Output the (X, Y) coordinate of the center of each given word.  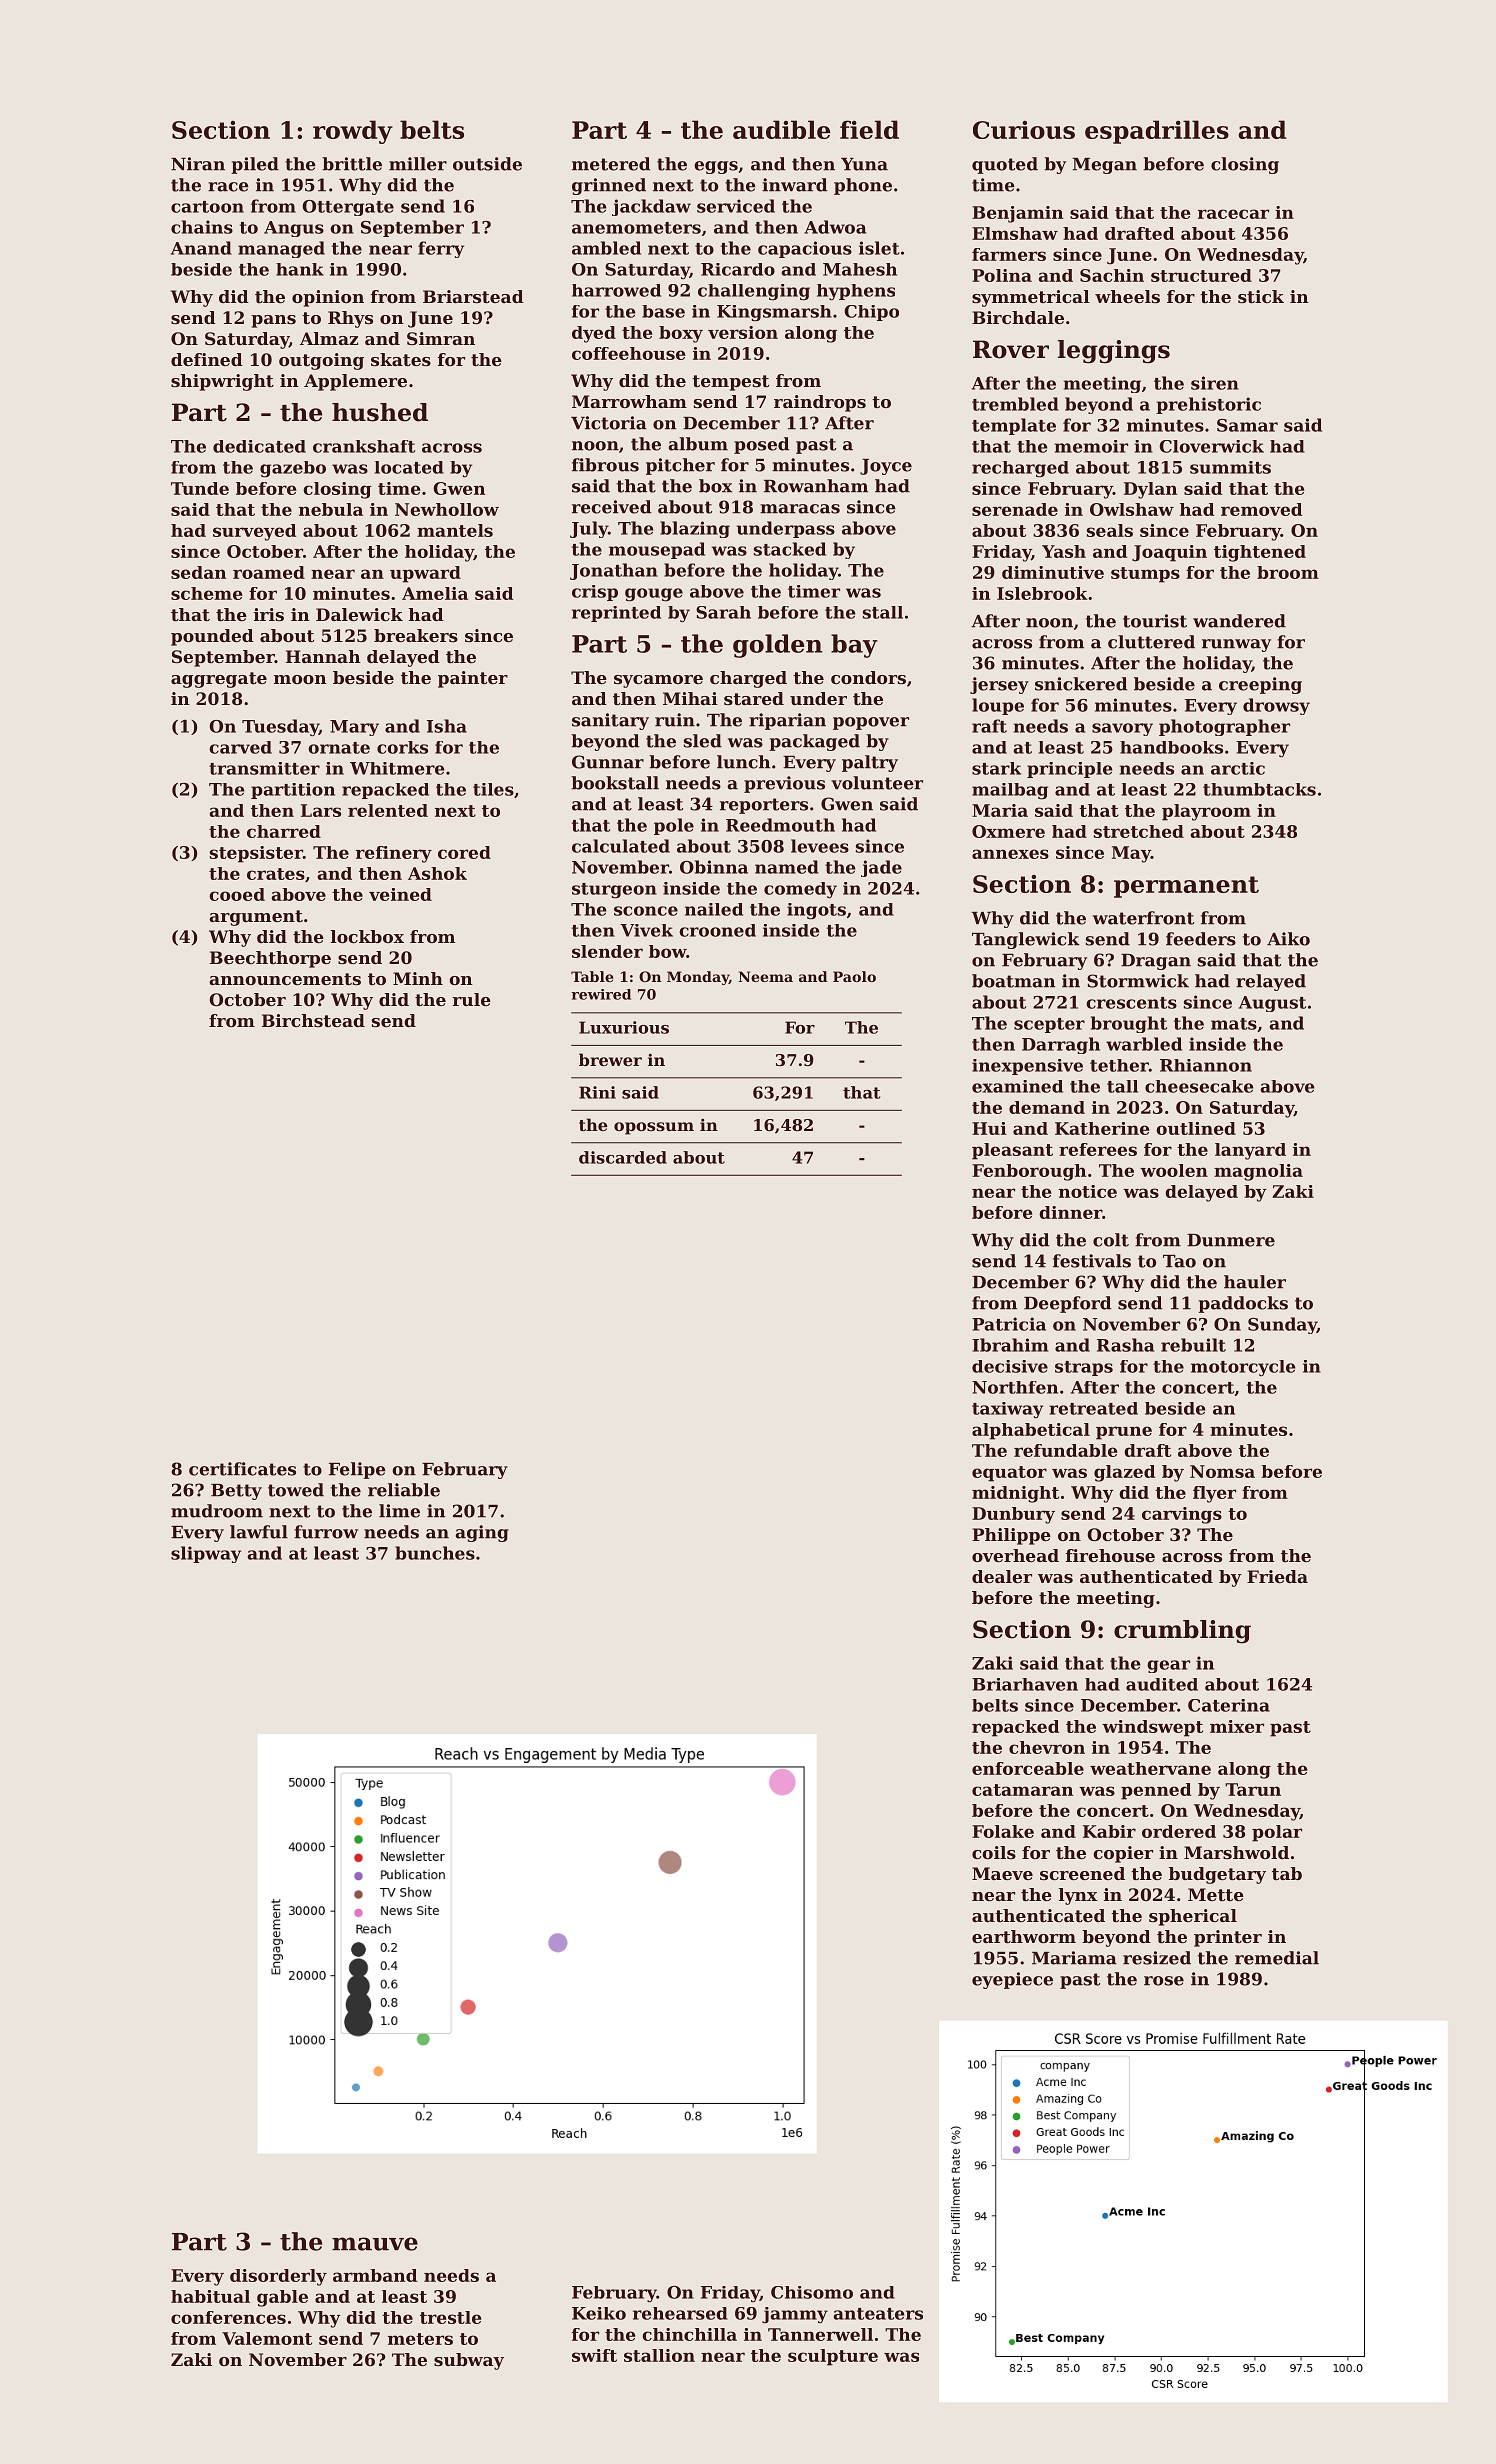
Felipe (357, 1470)
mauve (375, 2244)
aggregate (219, 680)
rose (1164, 1981)
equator (1009, 1474)
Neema (765, 976)
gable (282, 2298)
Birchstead (313, 1020)
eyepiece (1012, 1980)
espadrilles (1157, 132)
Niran (198, 164)
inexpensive (1027, 1067)
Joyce (886, 467)
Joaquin (1169, 553)
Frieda (1277, 1576)
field (869, 129)
